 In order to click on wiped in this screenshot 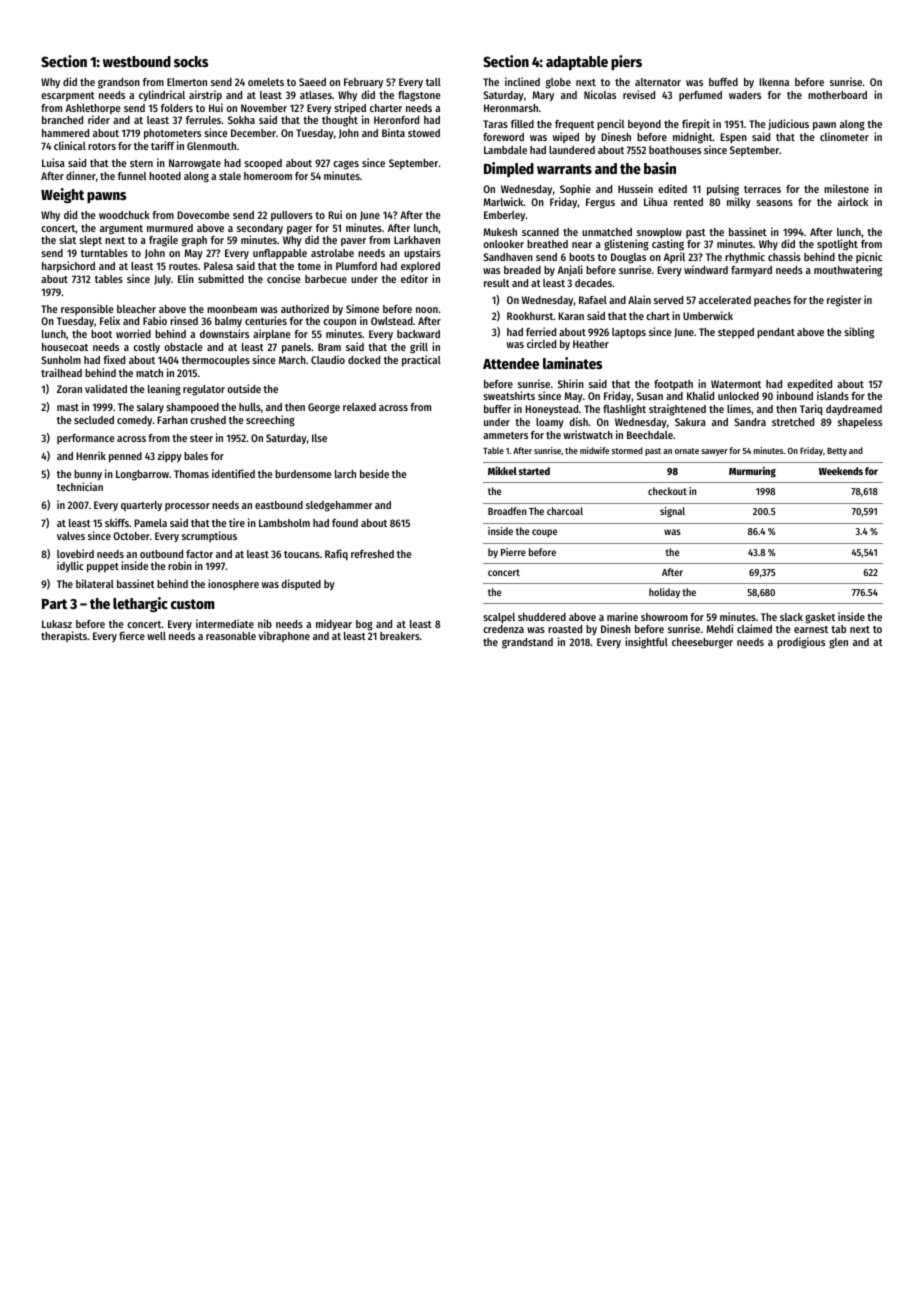, I will do `click(566, 138)`.
